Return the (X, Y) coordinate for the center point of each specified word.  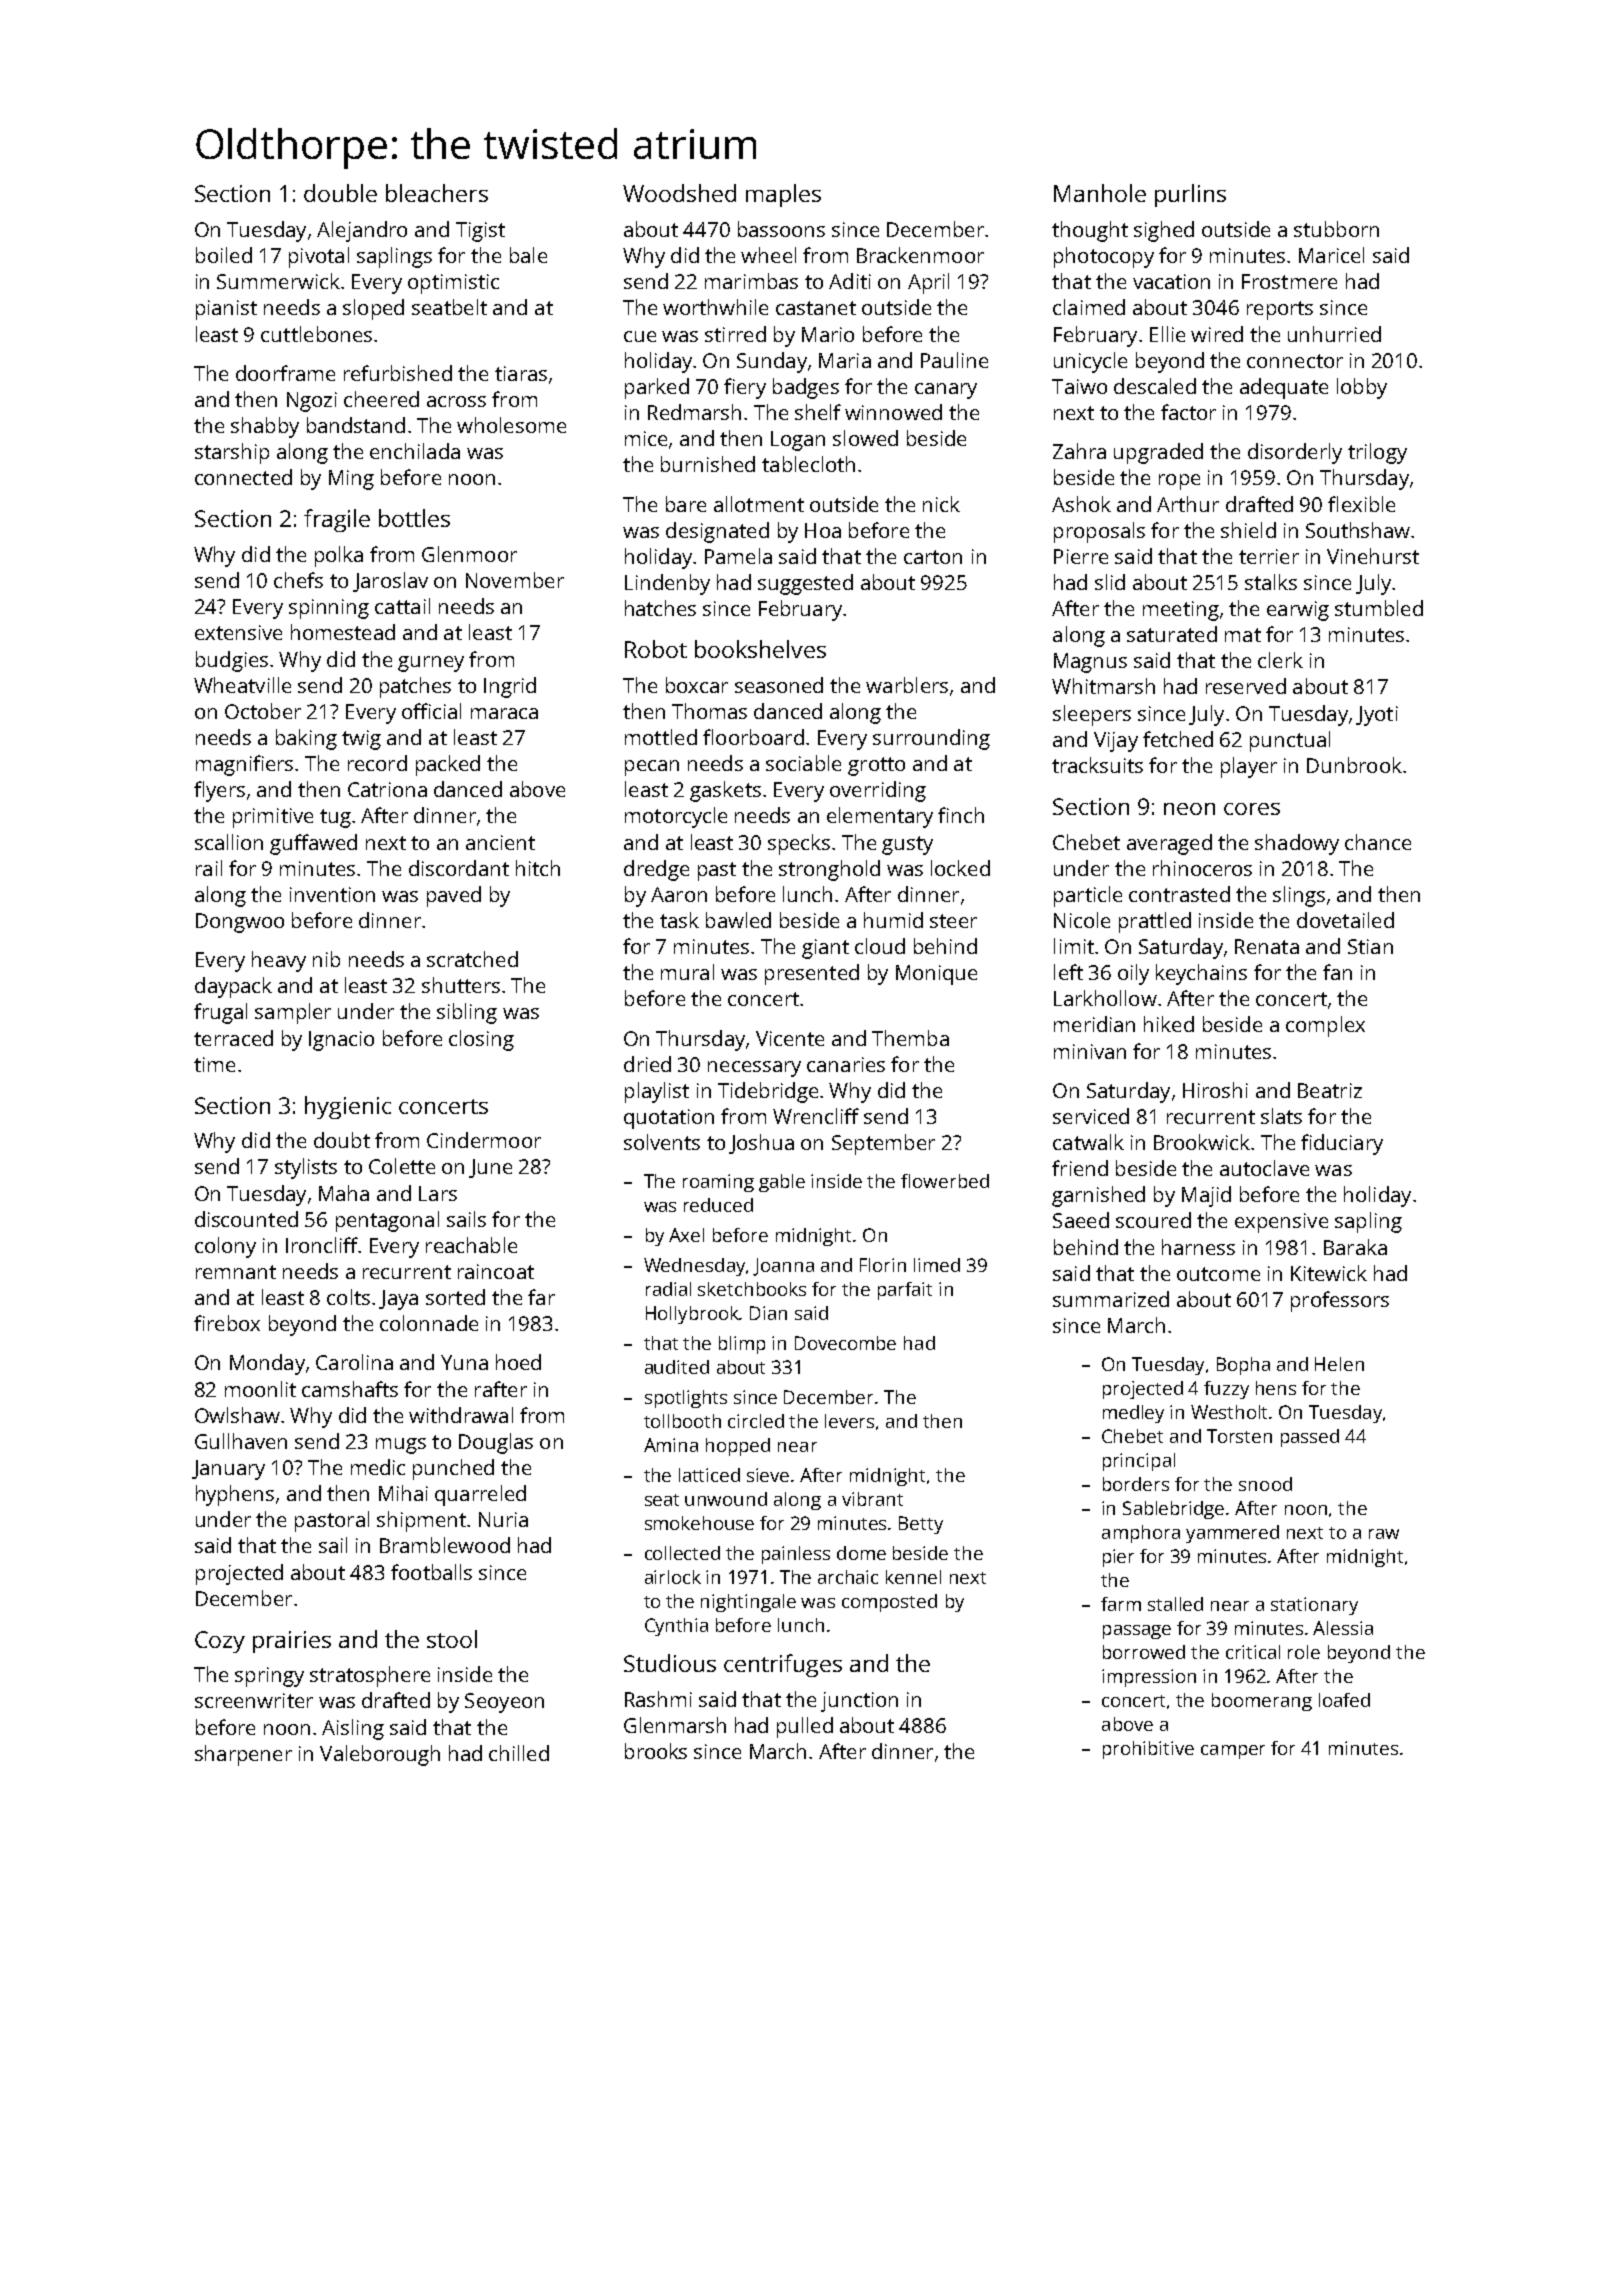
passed (1310, 1438)
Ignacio (341, 1041)
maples (783, 195)
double (340, 193)
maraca (504, 713)
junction (859, 1702)
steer (953, 921)
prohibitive (1148, 1750)
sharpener (243, 1755)
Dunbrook (1354, 765)
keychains (1201, 974)
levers (849, 1421)
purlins (1190, 195)
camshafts (350, 1389)
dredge (656, 870)
